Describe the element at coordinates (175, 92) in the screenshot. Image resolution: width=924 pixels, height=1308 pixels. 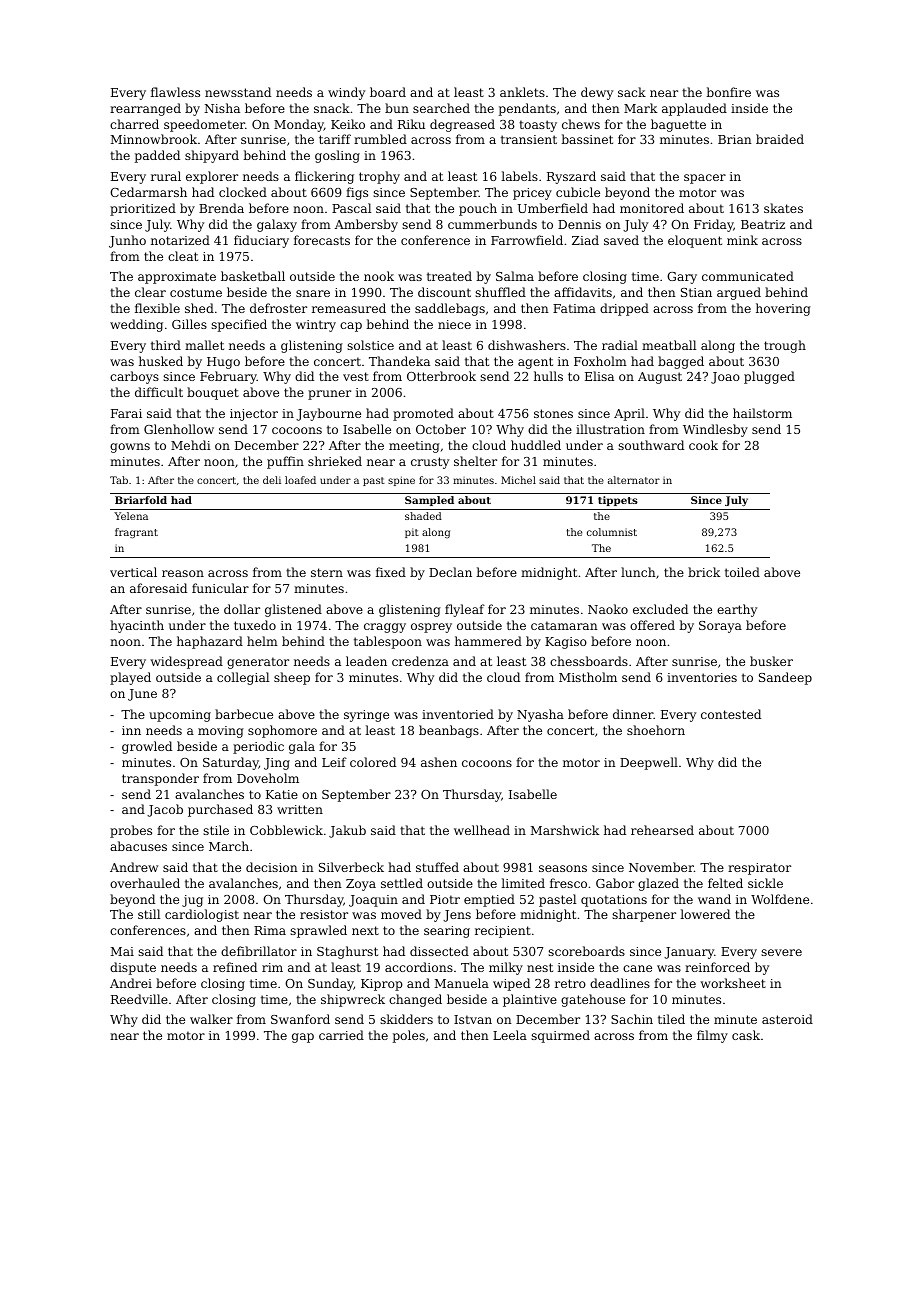
I see `flawless` at that location.
